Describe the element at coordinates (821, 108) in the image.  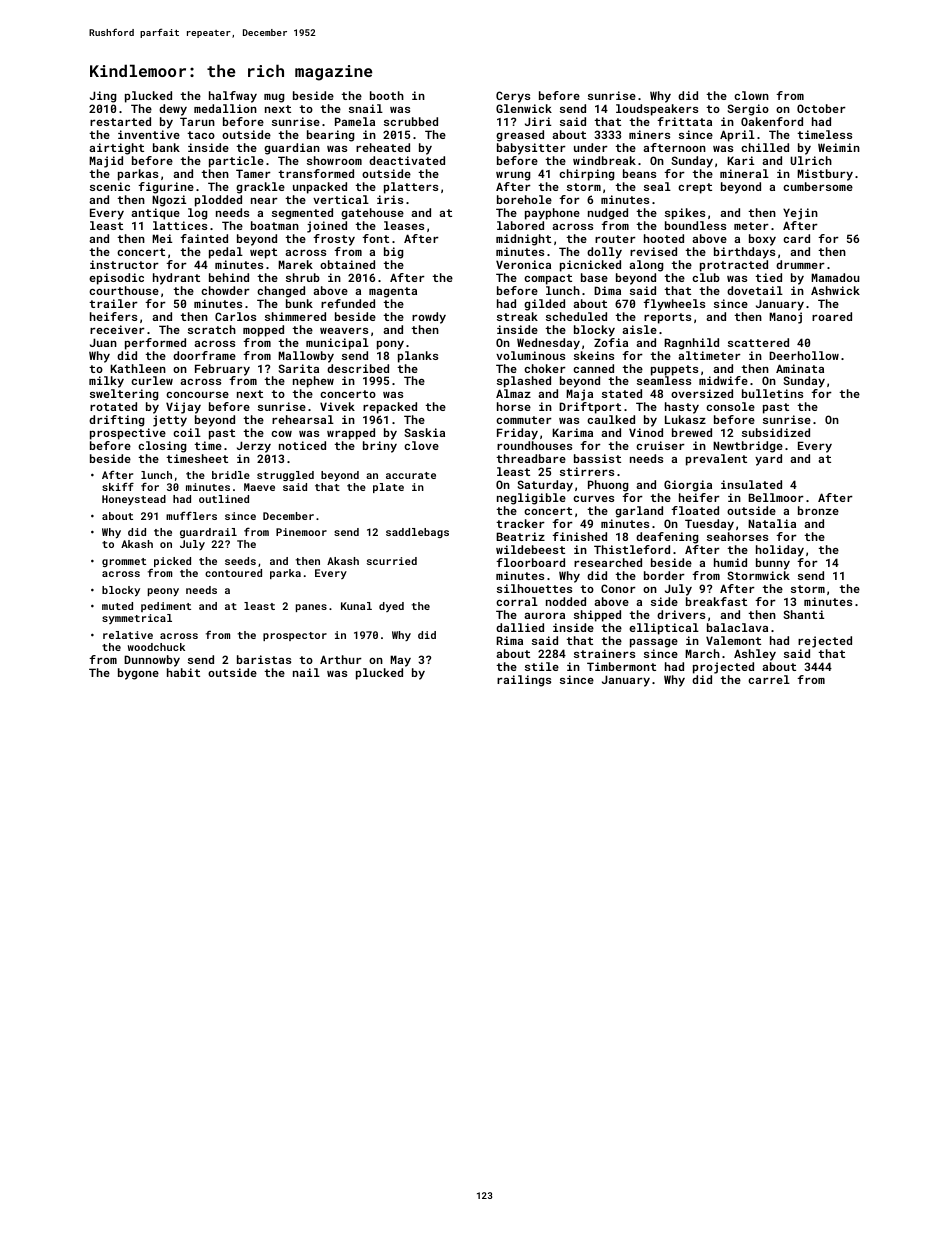
I see `October` at that location.
